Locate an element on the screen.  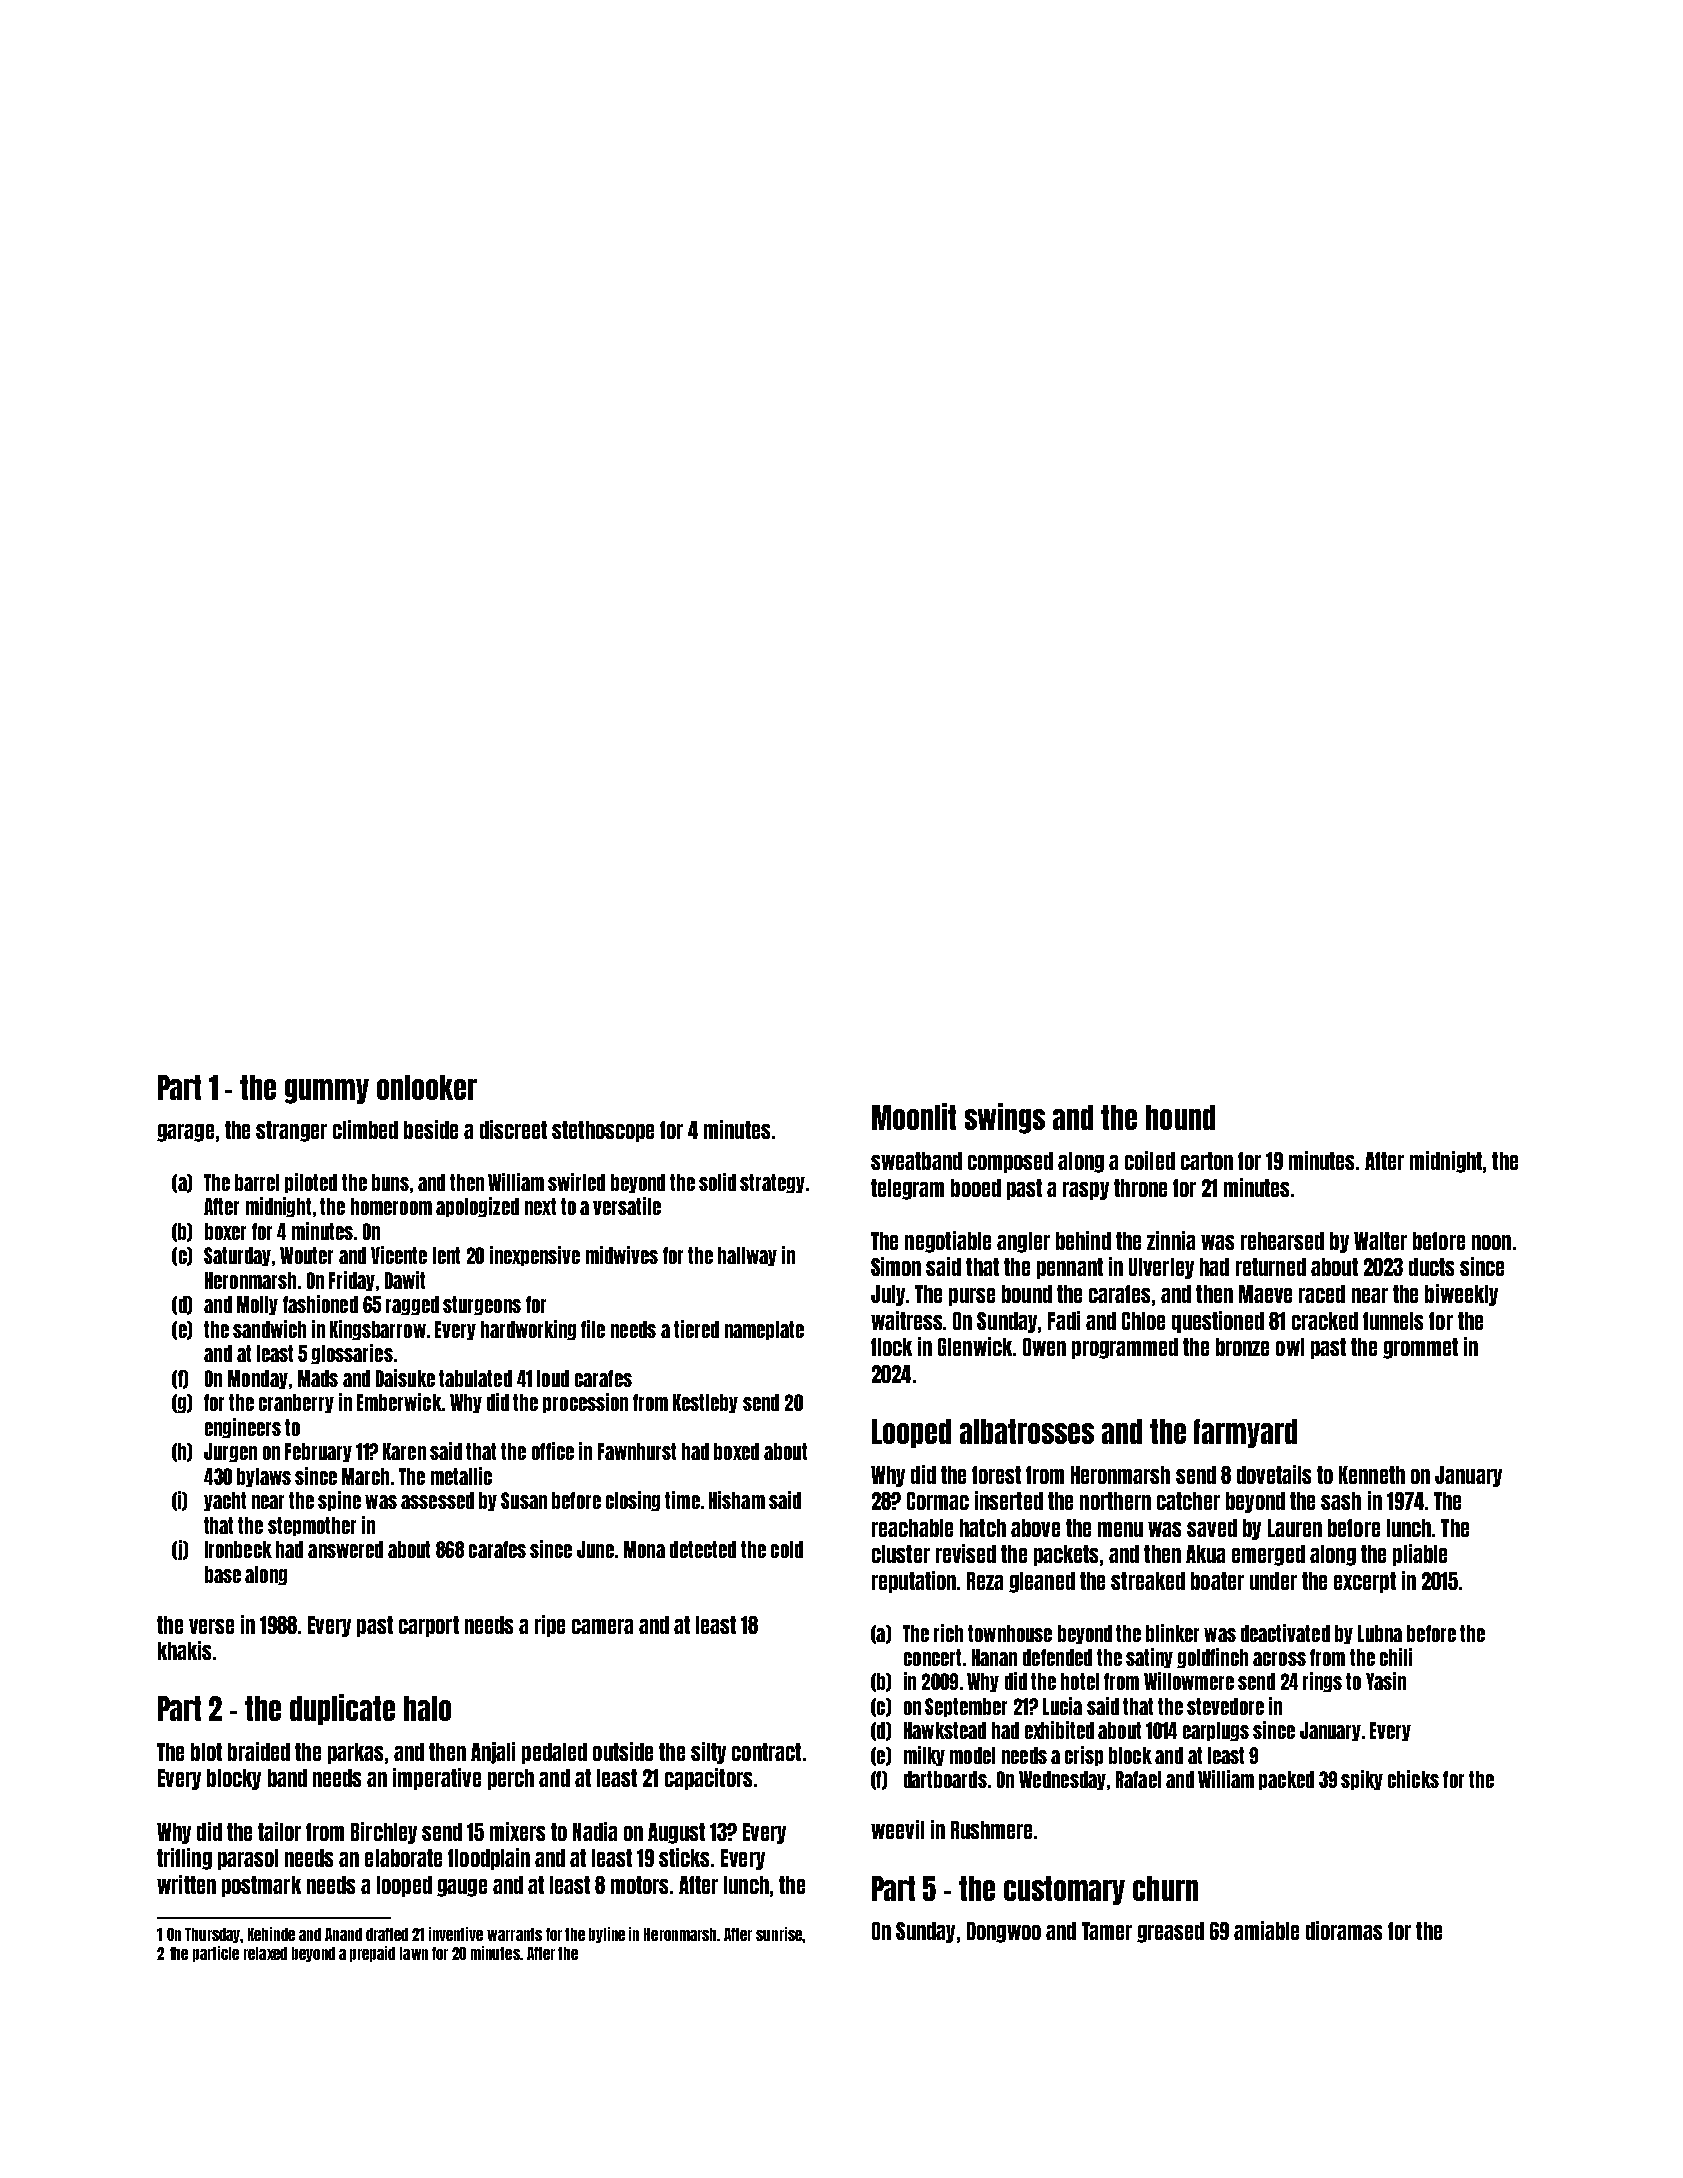
Monday is located at coordinates (258, 1379).
